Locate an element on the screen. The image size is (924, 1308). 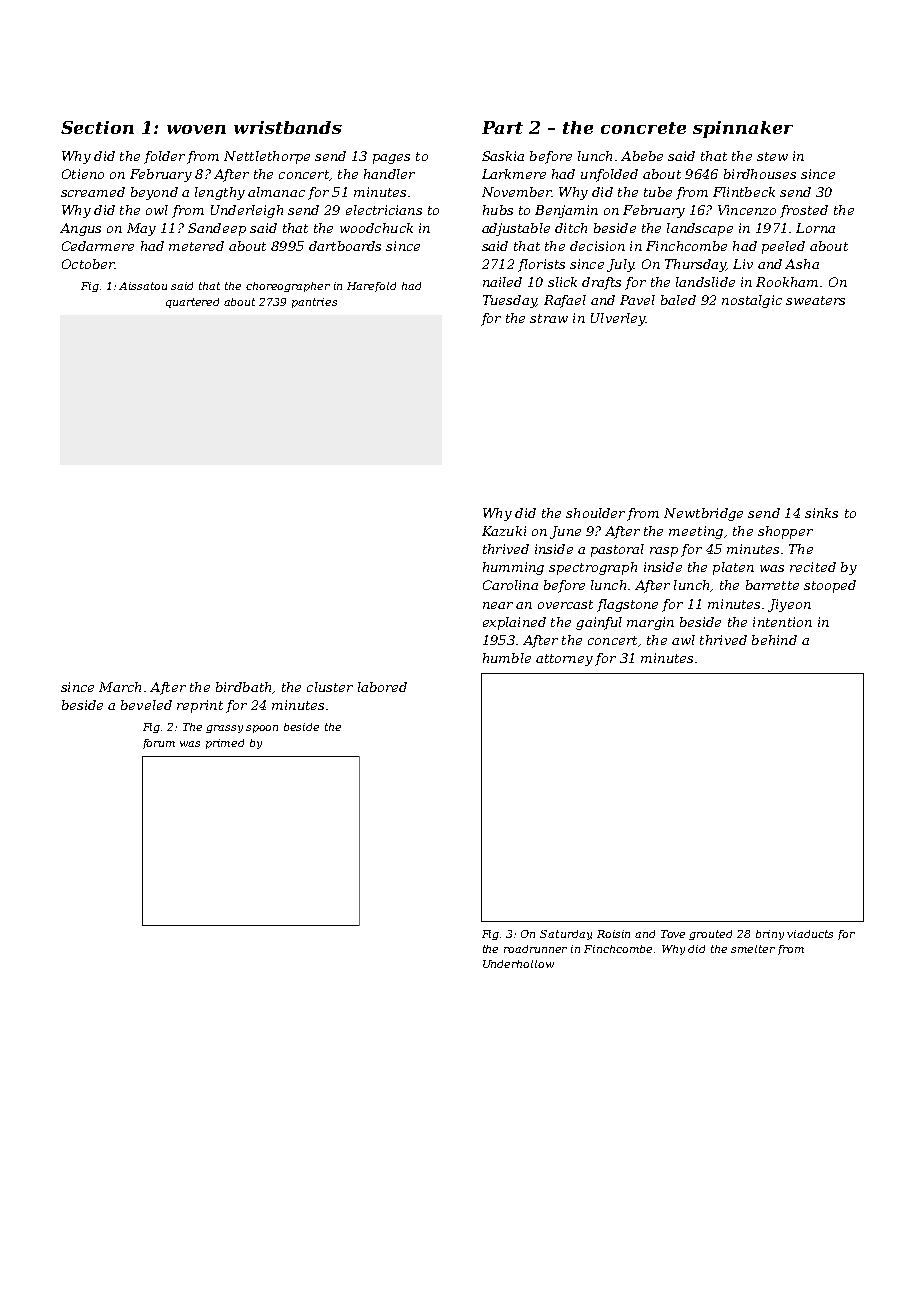
birdbath is located at coordinates (243, 687).
